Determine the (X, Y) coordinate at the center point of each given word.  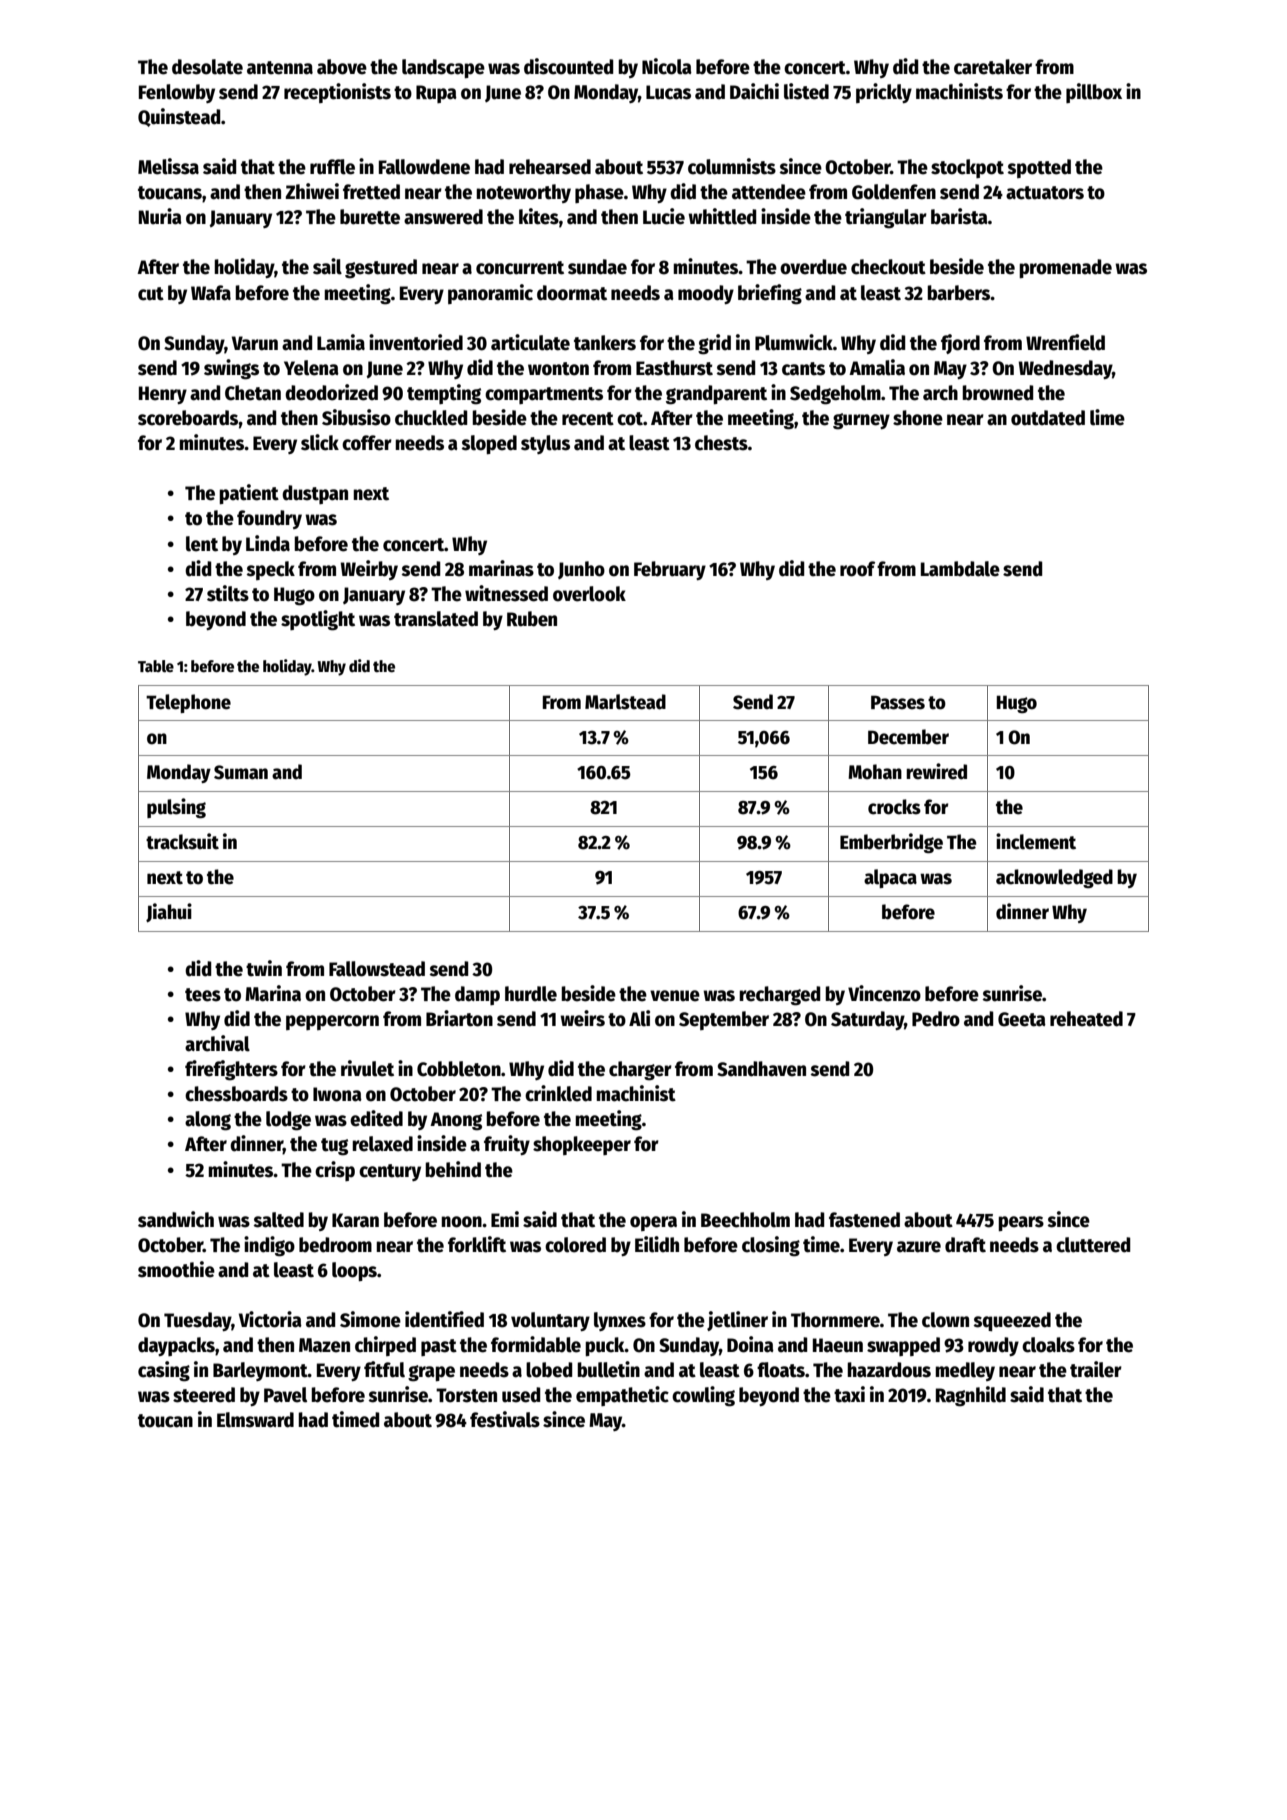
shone (918, 418)
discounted (568, 66)
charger (640, 1071)
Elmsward (255, 1420)
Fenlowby (177, 93)
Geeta (1022, 1019)
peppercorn (332, 1022)
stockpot (967, 168)
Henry (163, 395)
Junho (581, 570)
